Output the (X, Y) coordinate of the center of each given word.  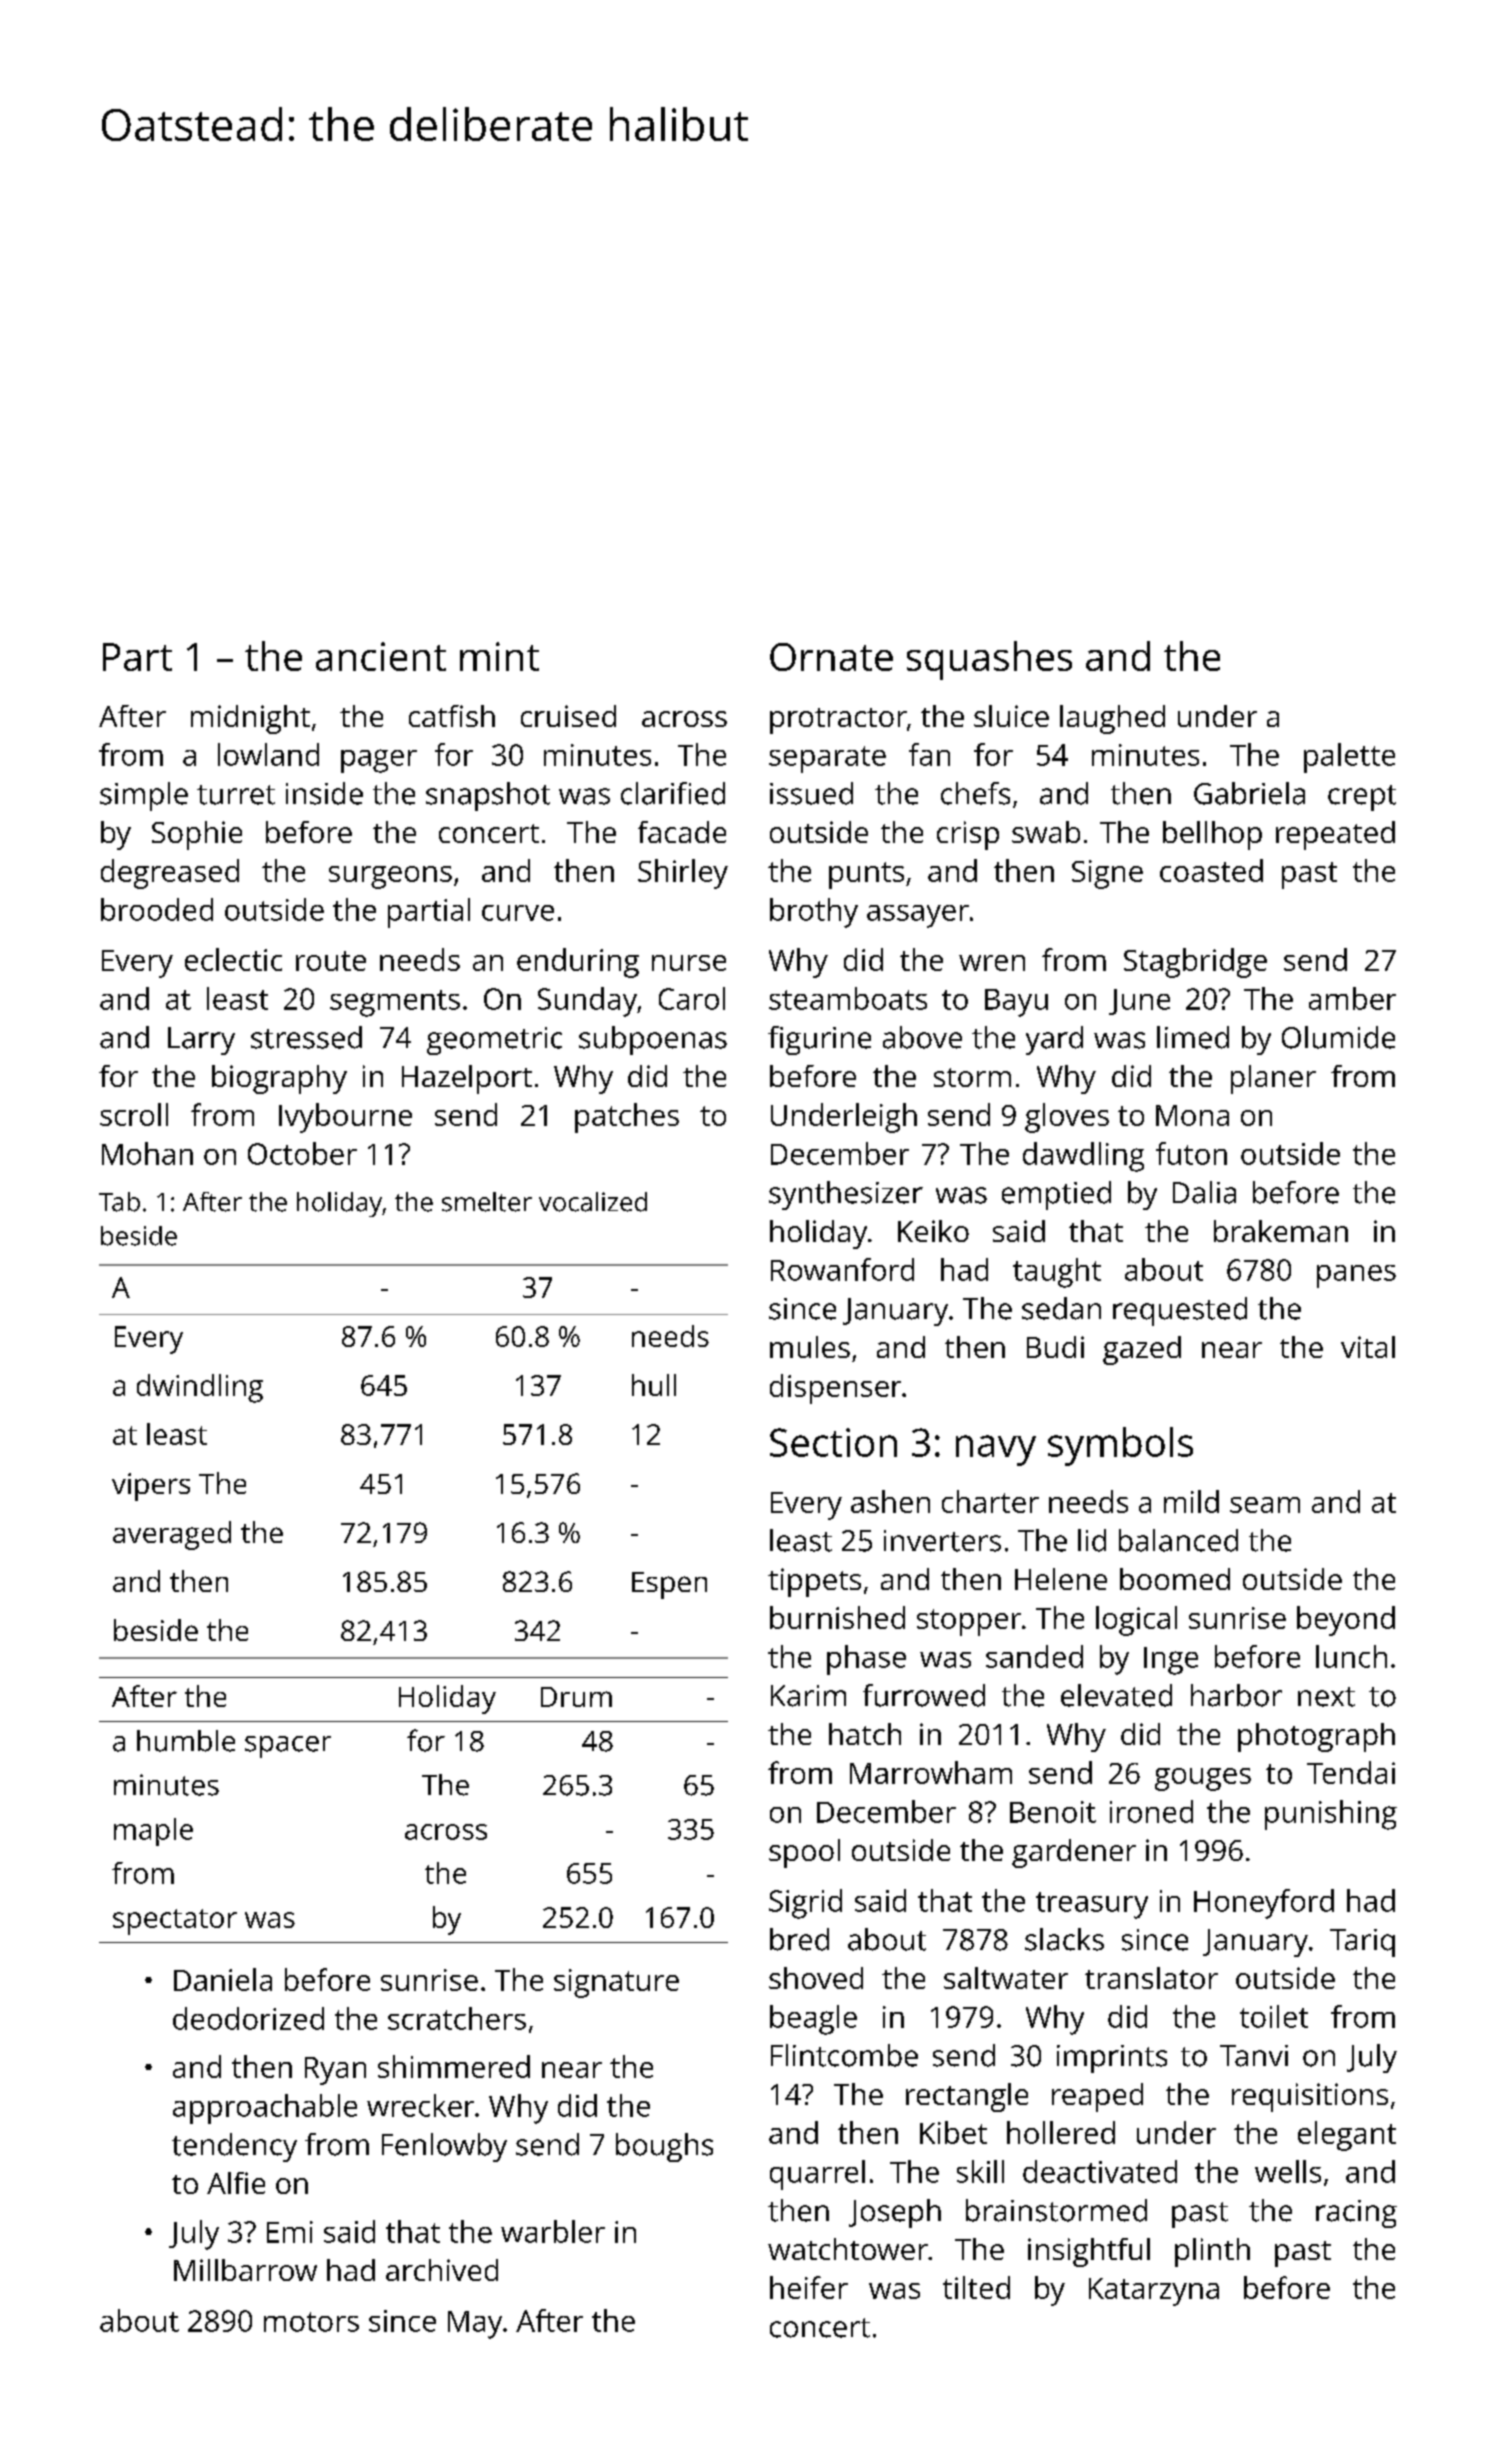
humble (186, 1741)
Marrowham (931, 1772)
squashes (989, 660)
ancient (381, 656)
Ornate (831, 657)
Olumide (1338, 1037)
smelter (487, 1202)
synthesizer (846, 1195)
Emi (290, 2232)
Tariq (1362, 1943)
